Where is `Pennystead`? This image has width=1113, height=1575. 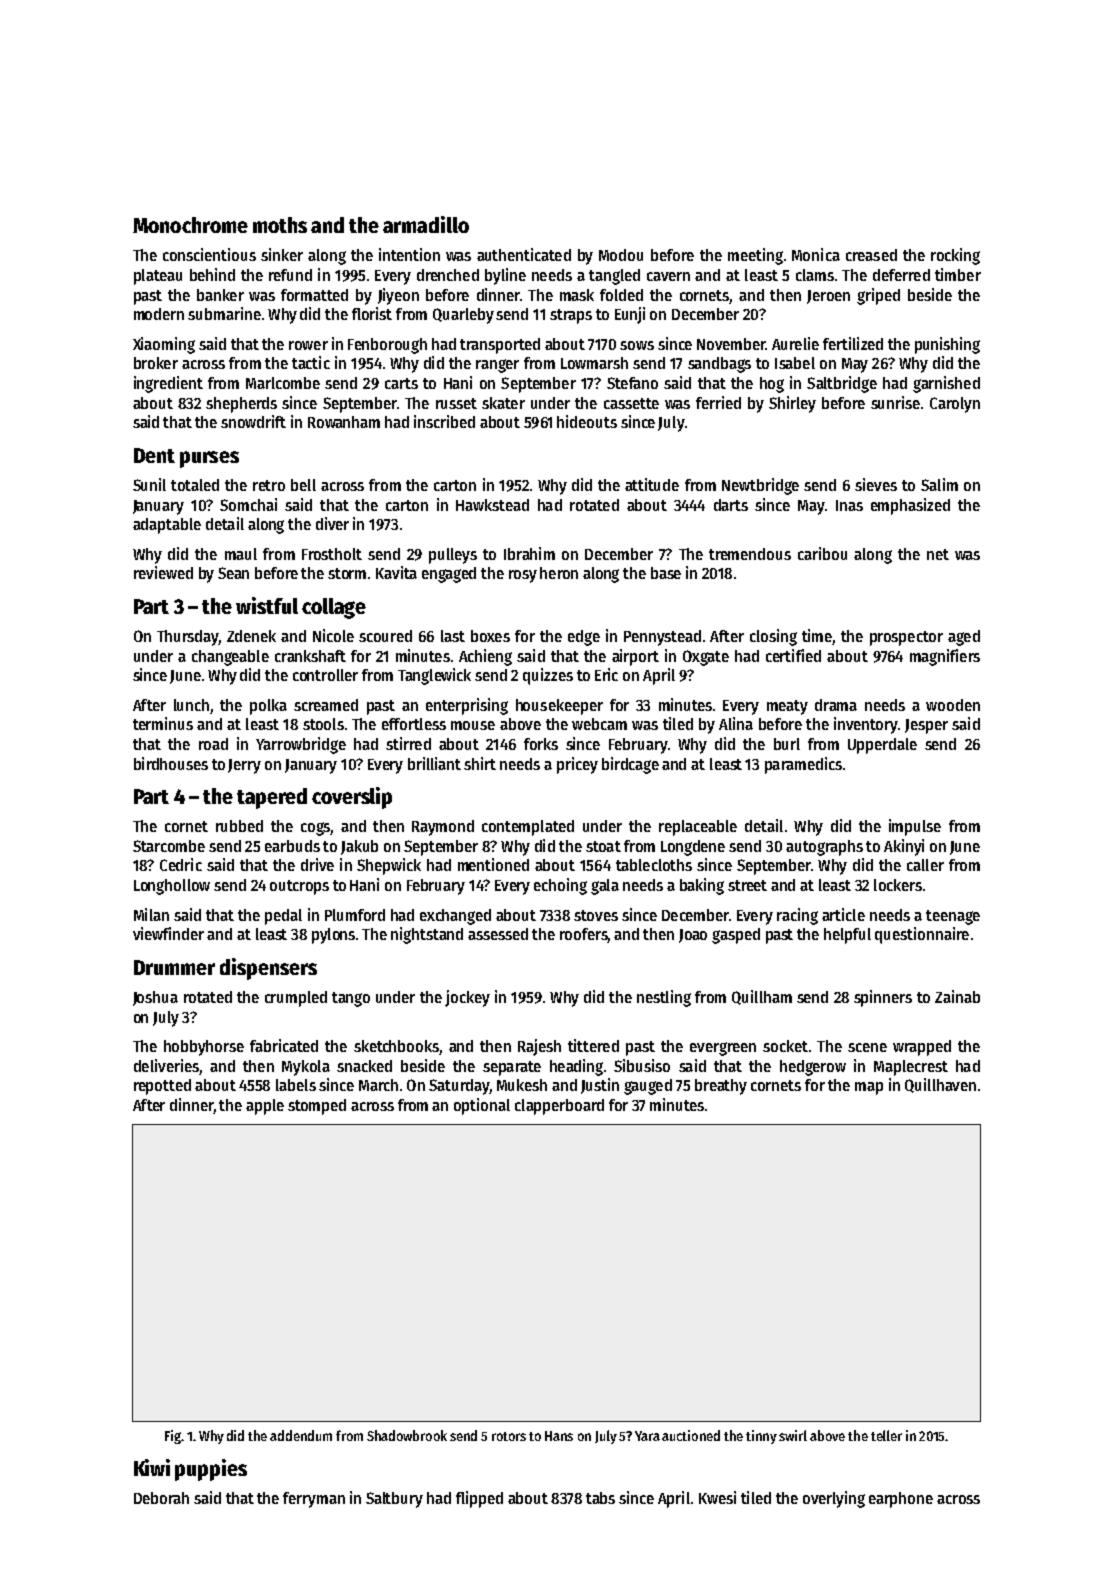 Pennystead is located at coordinates (662, 638).
